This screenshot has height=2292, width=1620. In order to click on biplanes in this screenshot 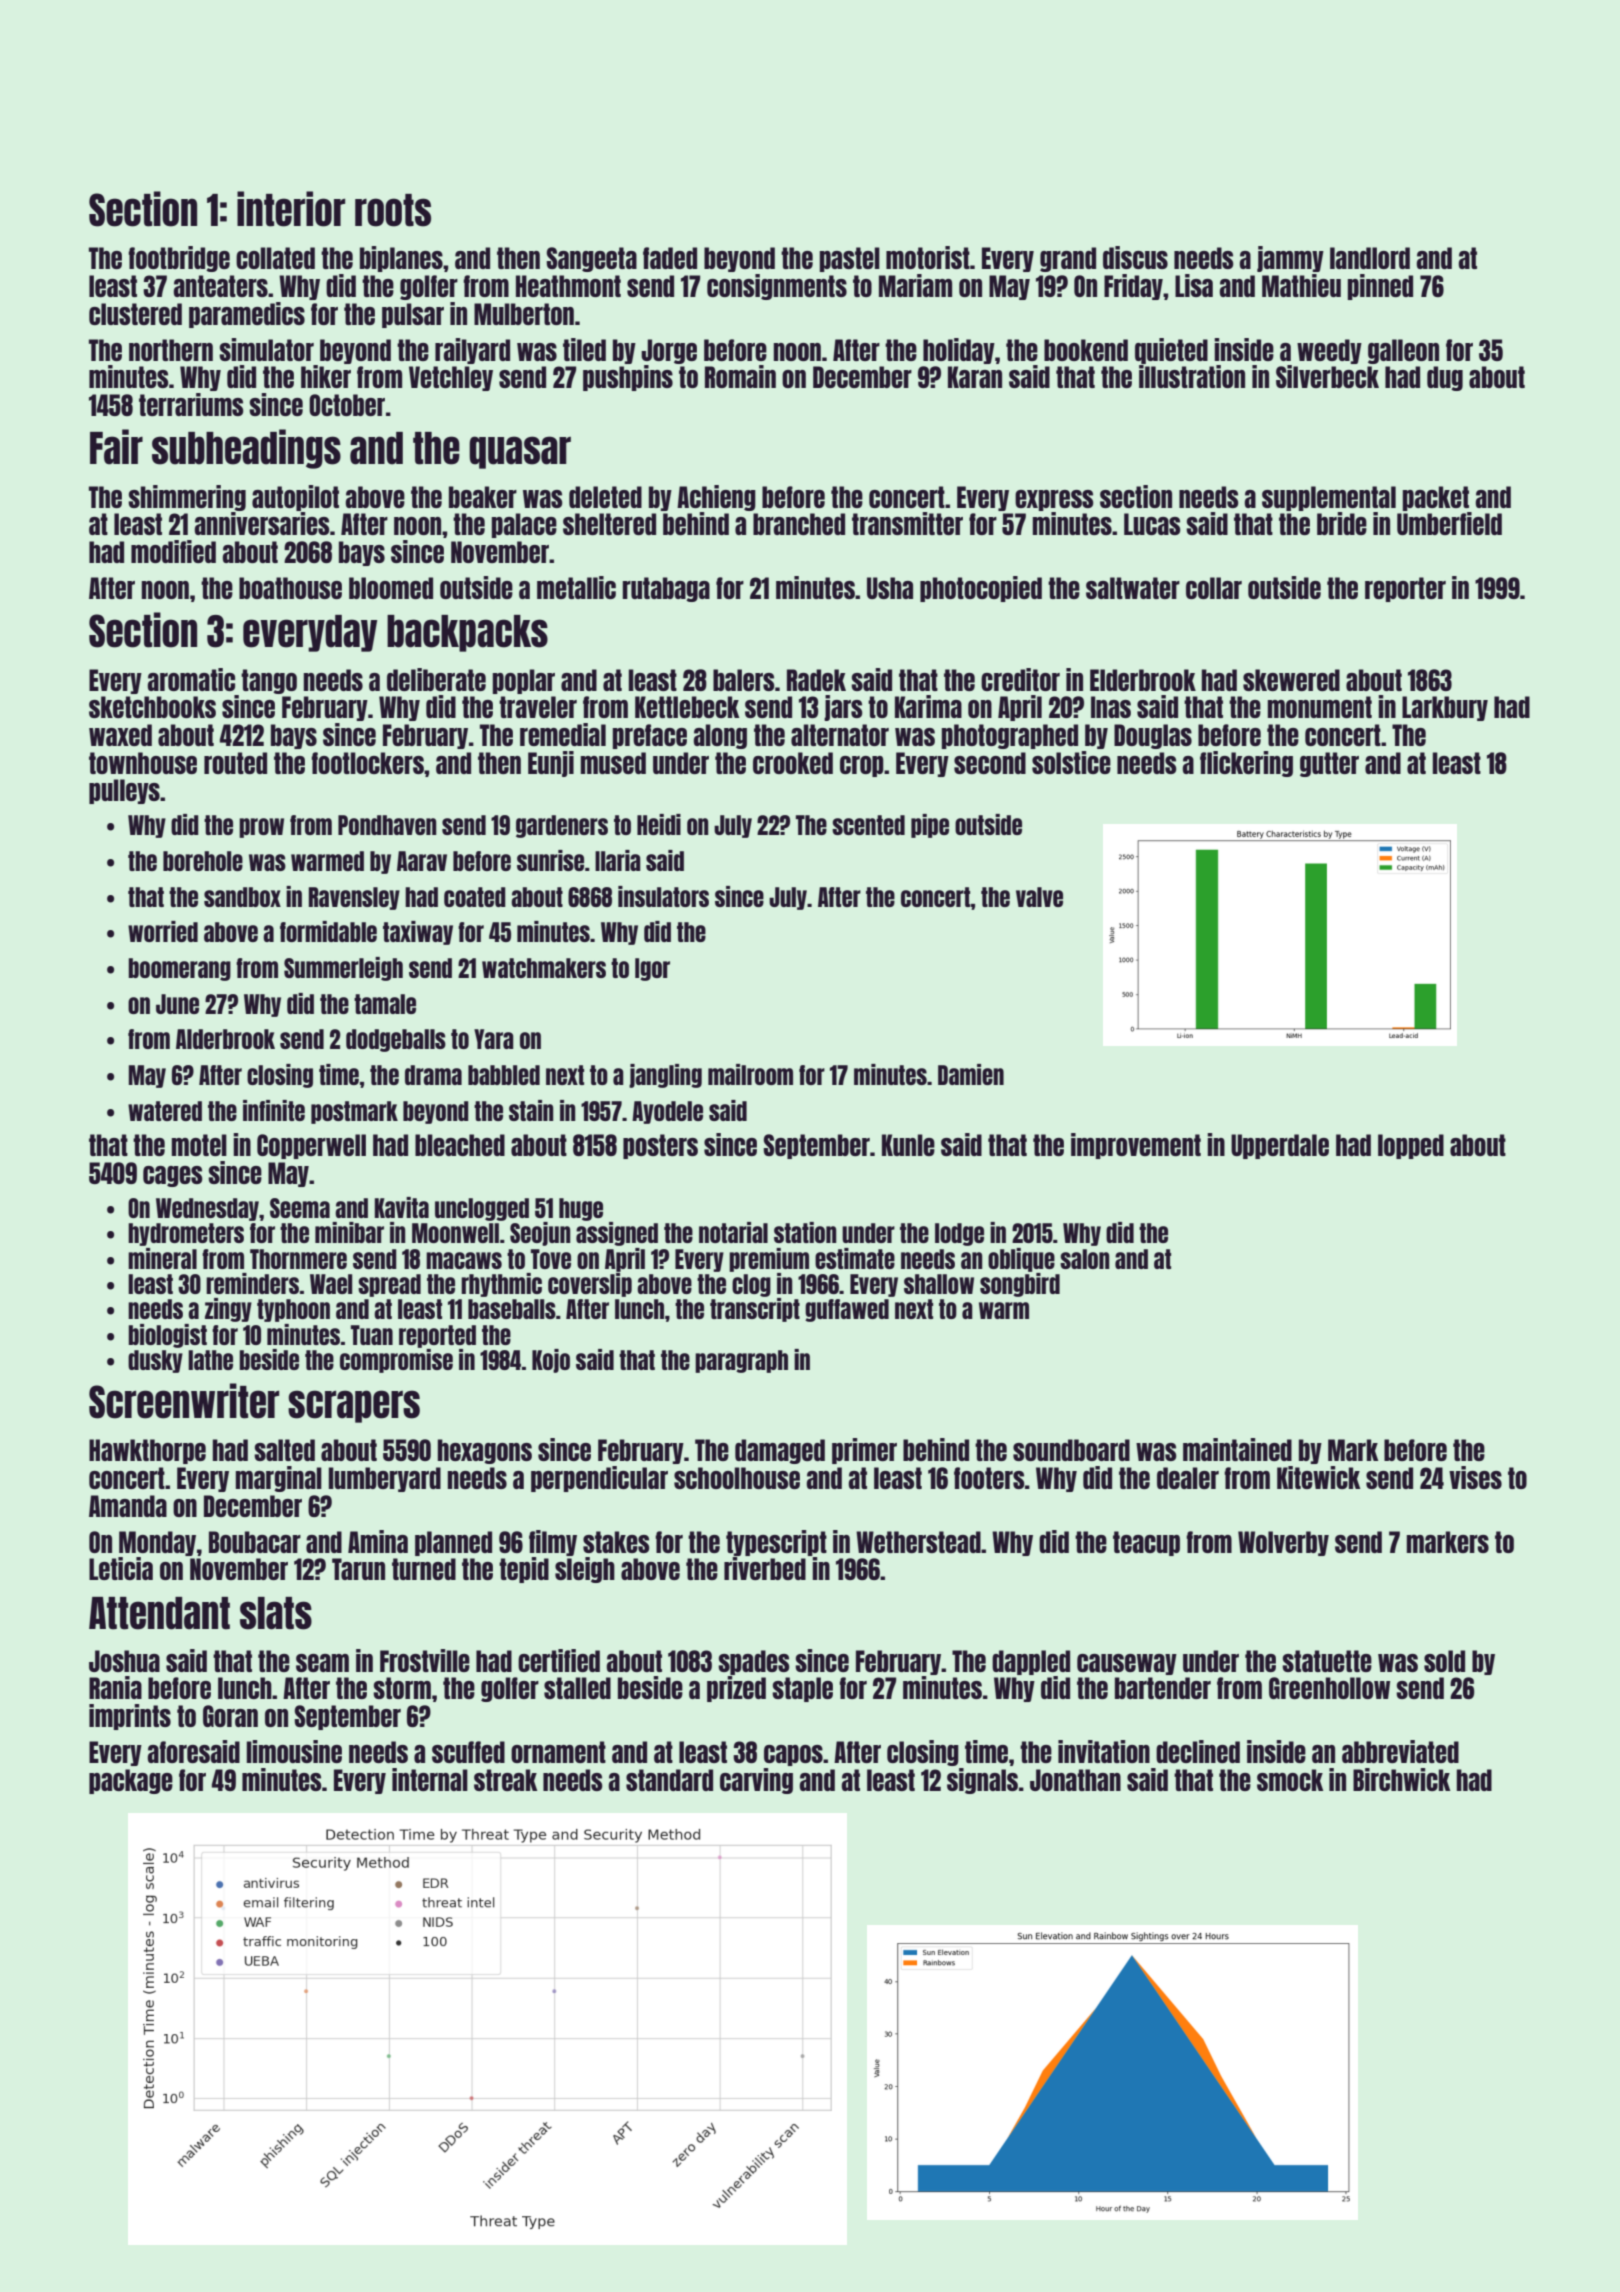, I will do `click(401, 259)`.
